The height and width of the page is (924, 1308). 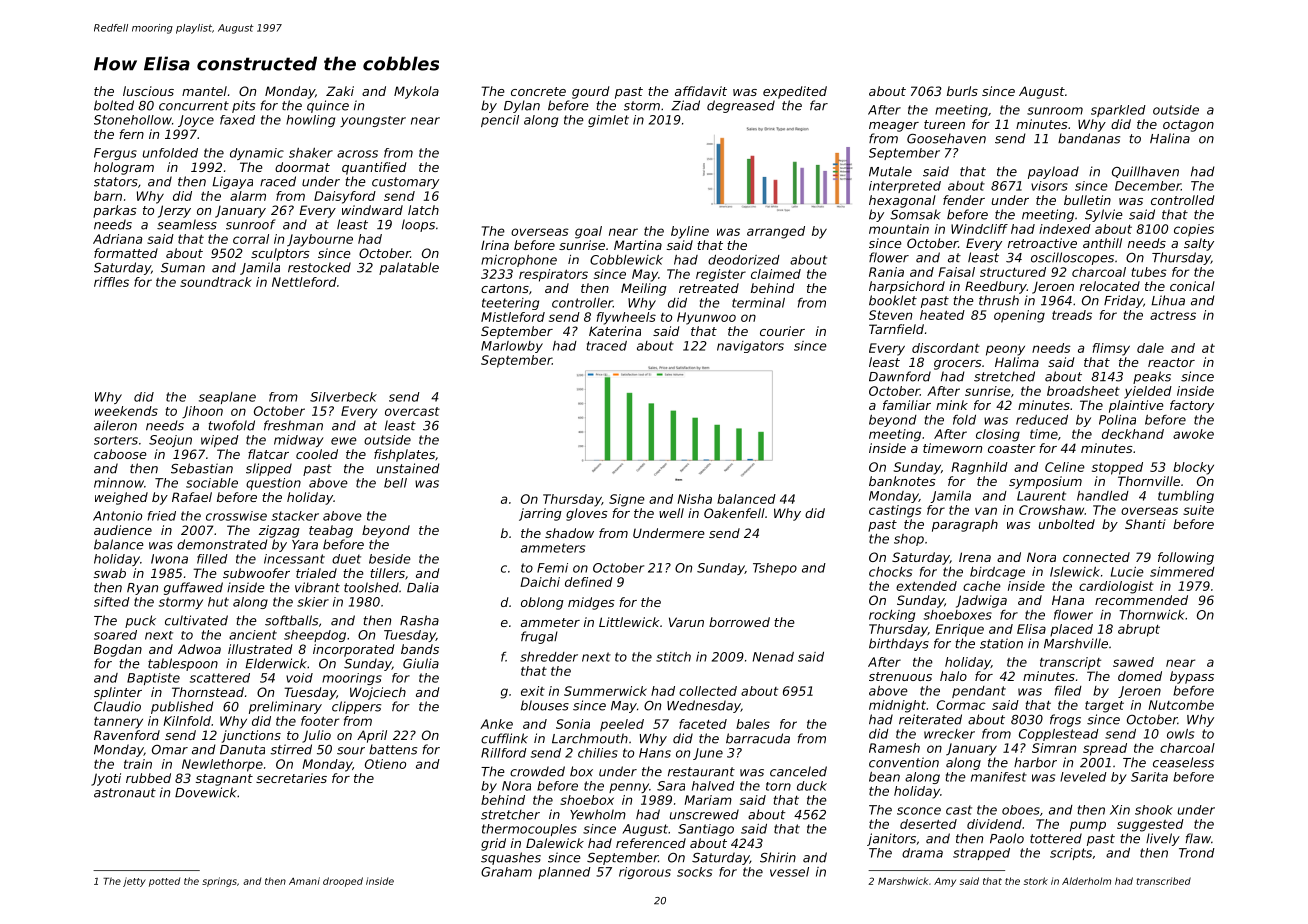 What do you see at coordinates (982, 586) in the page?
I see `cache` at bounding box center [982, 586].
